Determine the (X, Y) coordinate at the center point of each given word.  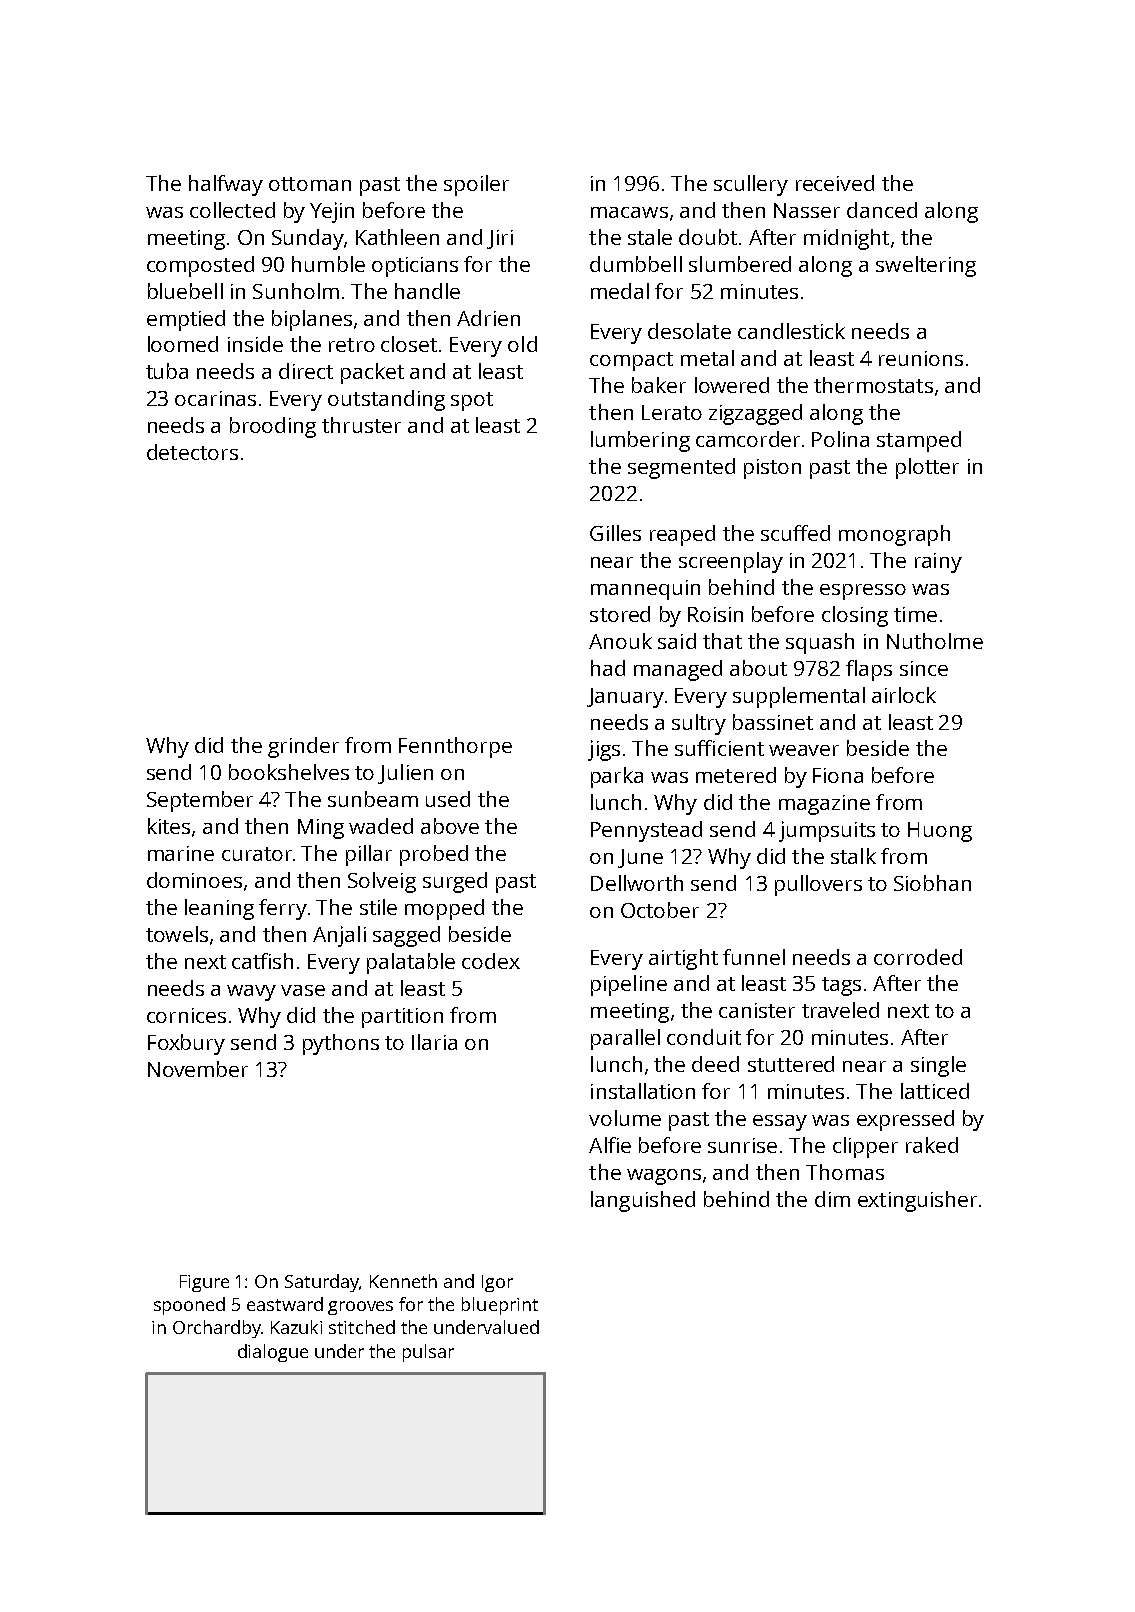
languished (643, 1201)
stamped (919, 441)
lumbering (640, 441)
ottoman (310, 184)
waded (381, 826)
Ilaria (434, 1042)
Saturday (322, 1283)
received (835, 183)
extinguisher (917, 1201)
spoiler (476, 185)
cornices (186, 1015)
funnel (754, 957)
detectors (192, 452)
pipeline (629, 985)
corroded (918, 957)
